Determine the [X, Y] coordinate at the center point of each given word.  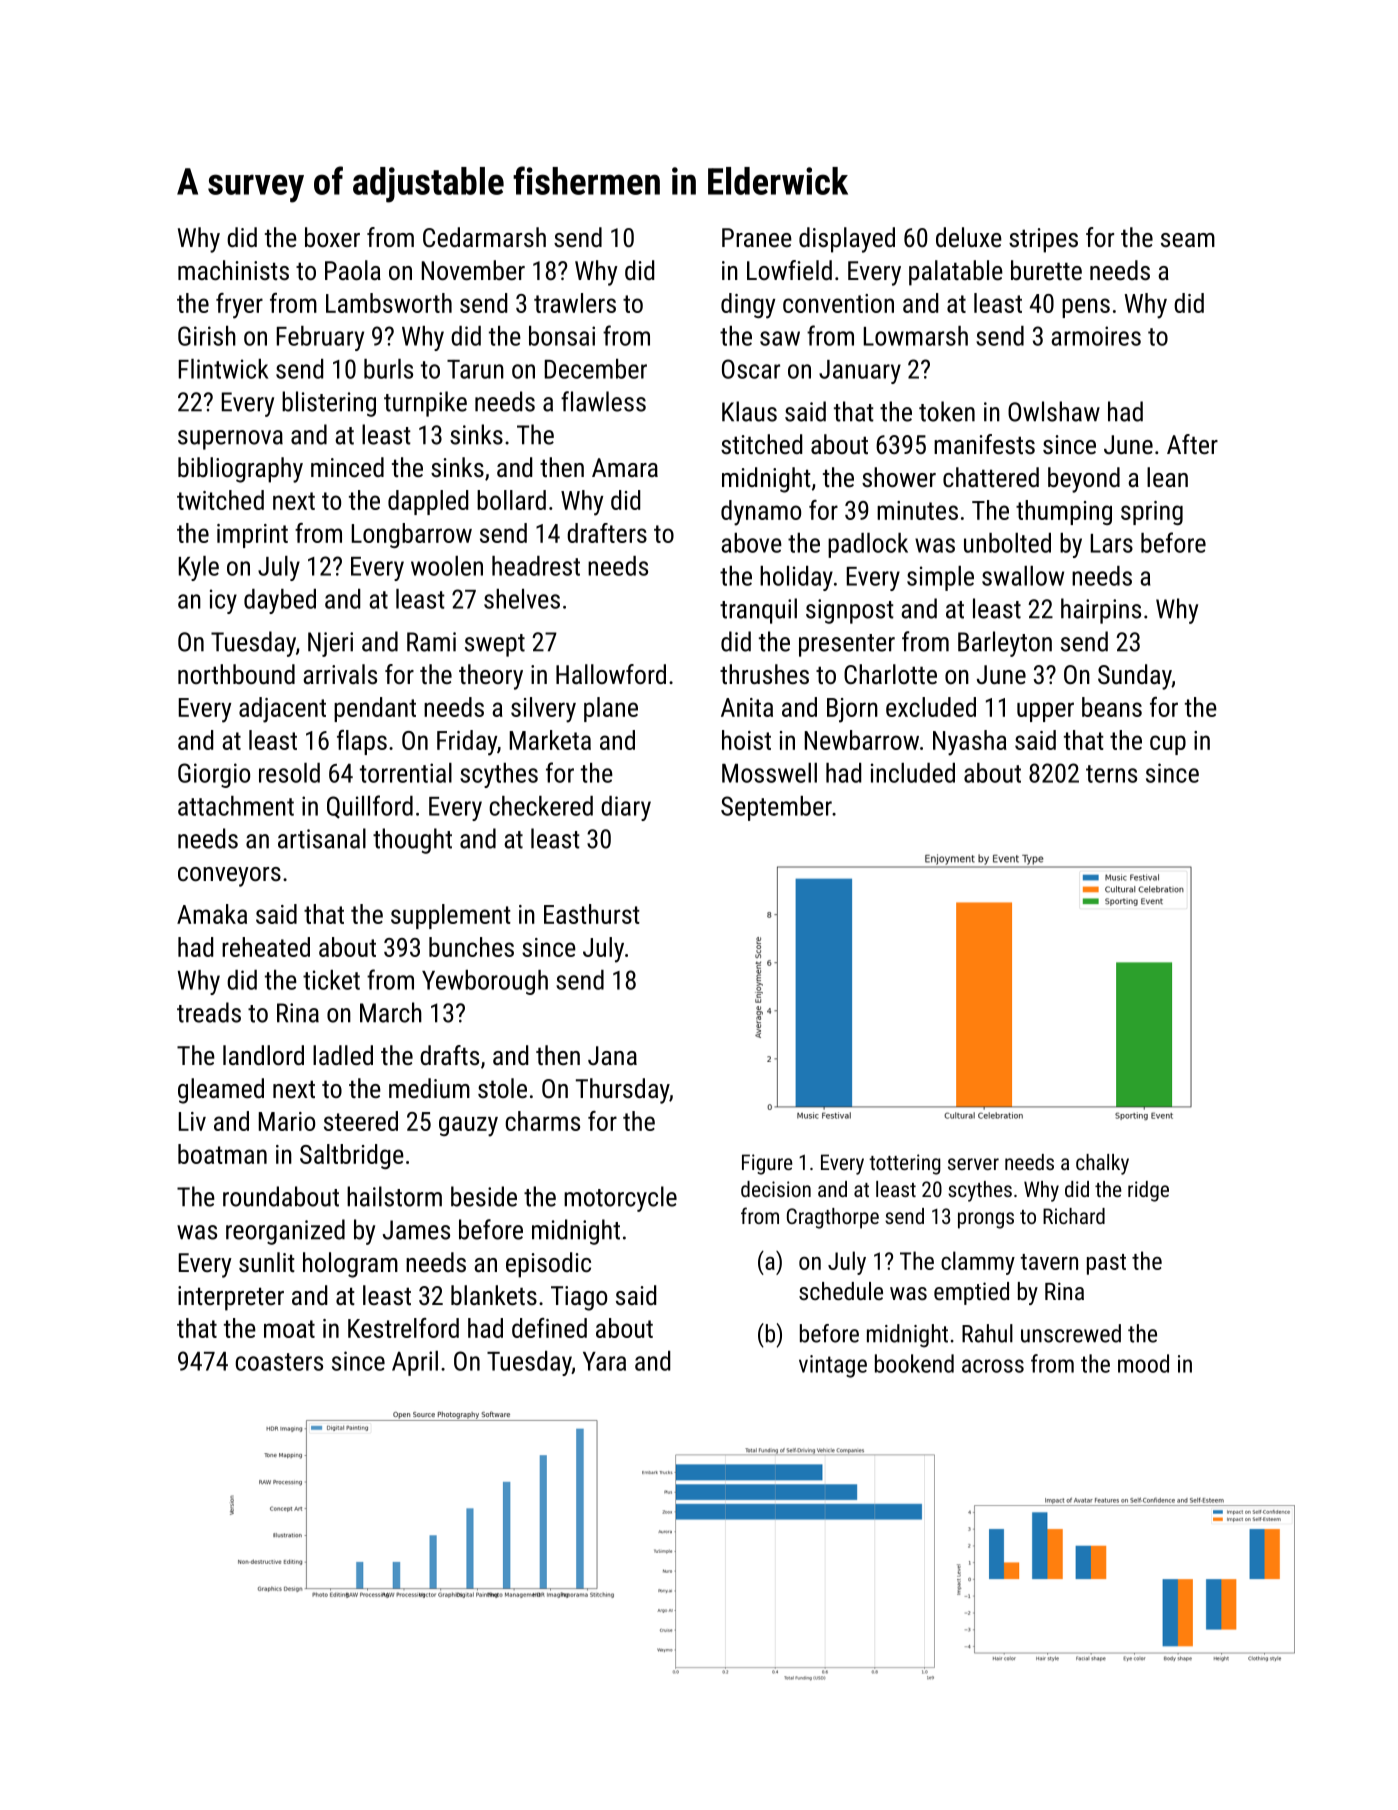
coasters [279, 1362]
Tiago [579, 1298]
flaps [362, 742]
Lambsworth [389, 303]
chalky [1102, 1164]
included [913, 773]
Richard [1074, 1216]
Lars [1112, 543]
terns [1111, 774]
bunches [471, 947]
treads [209, 1012]
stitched [761, 444]
